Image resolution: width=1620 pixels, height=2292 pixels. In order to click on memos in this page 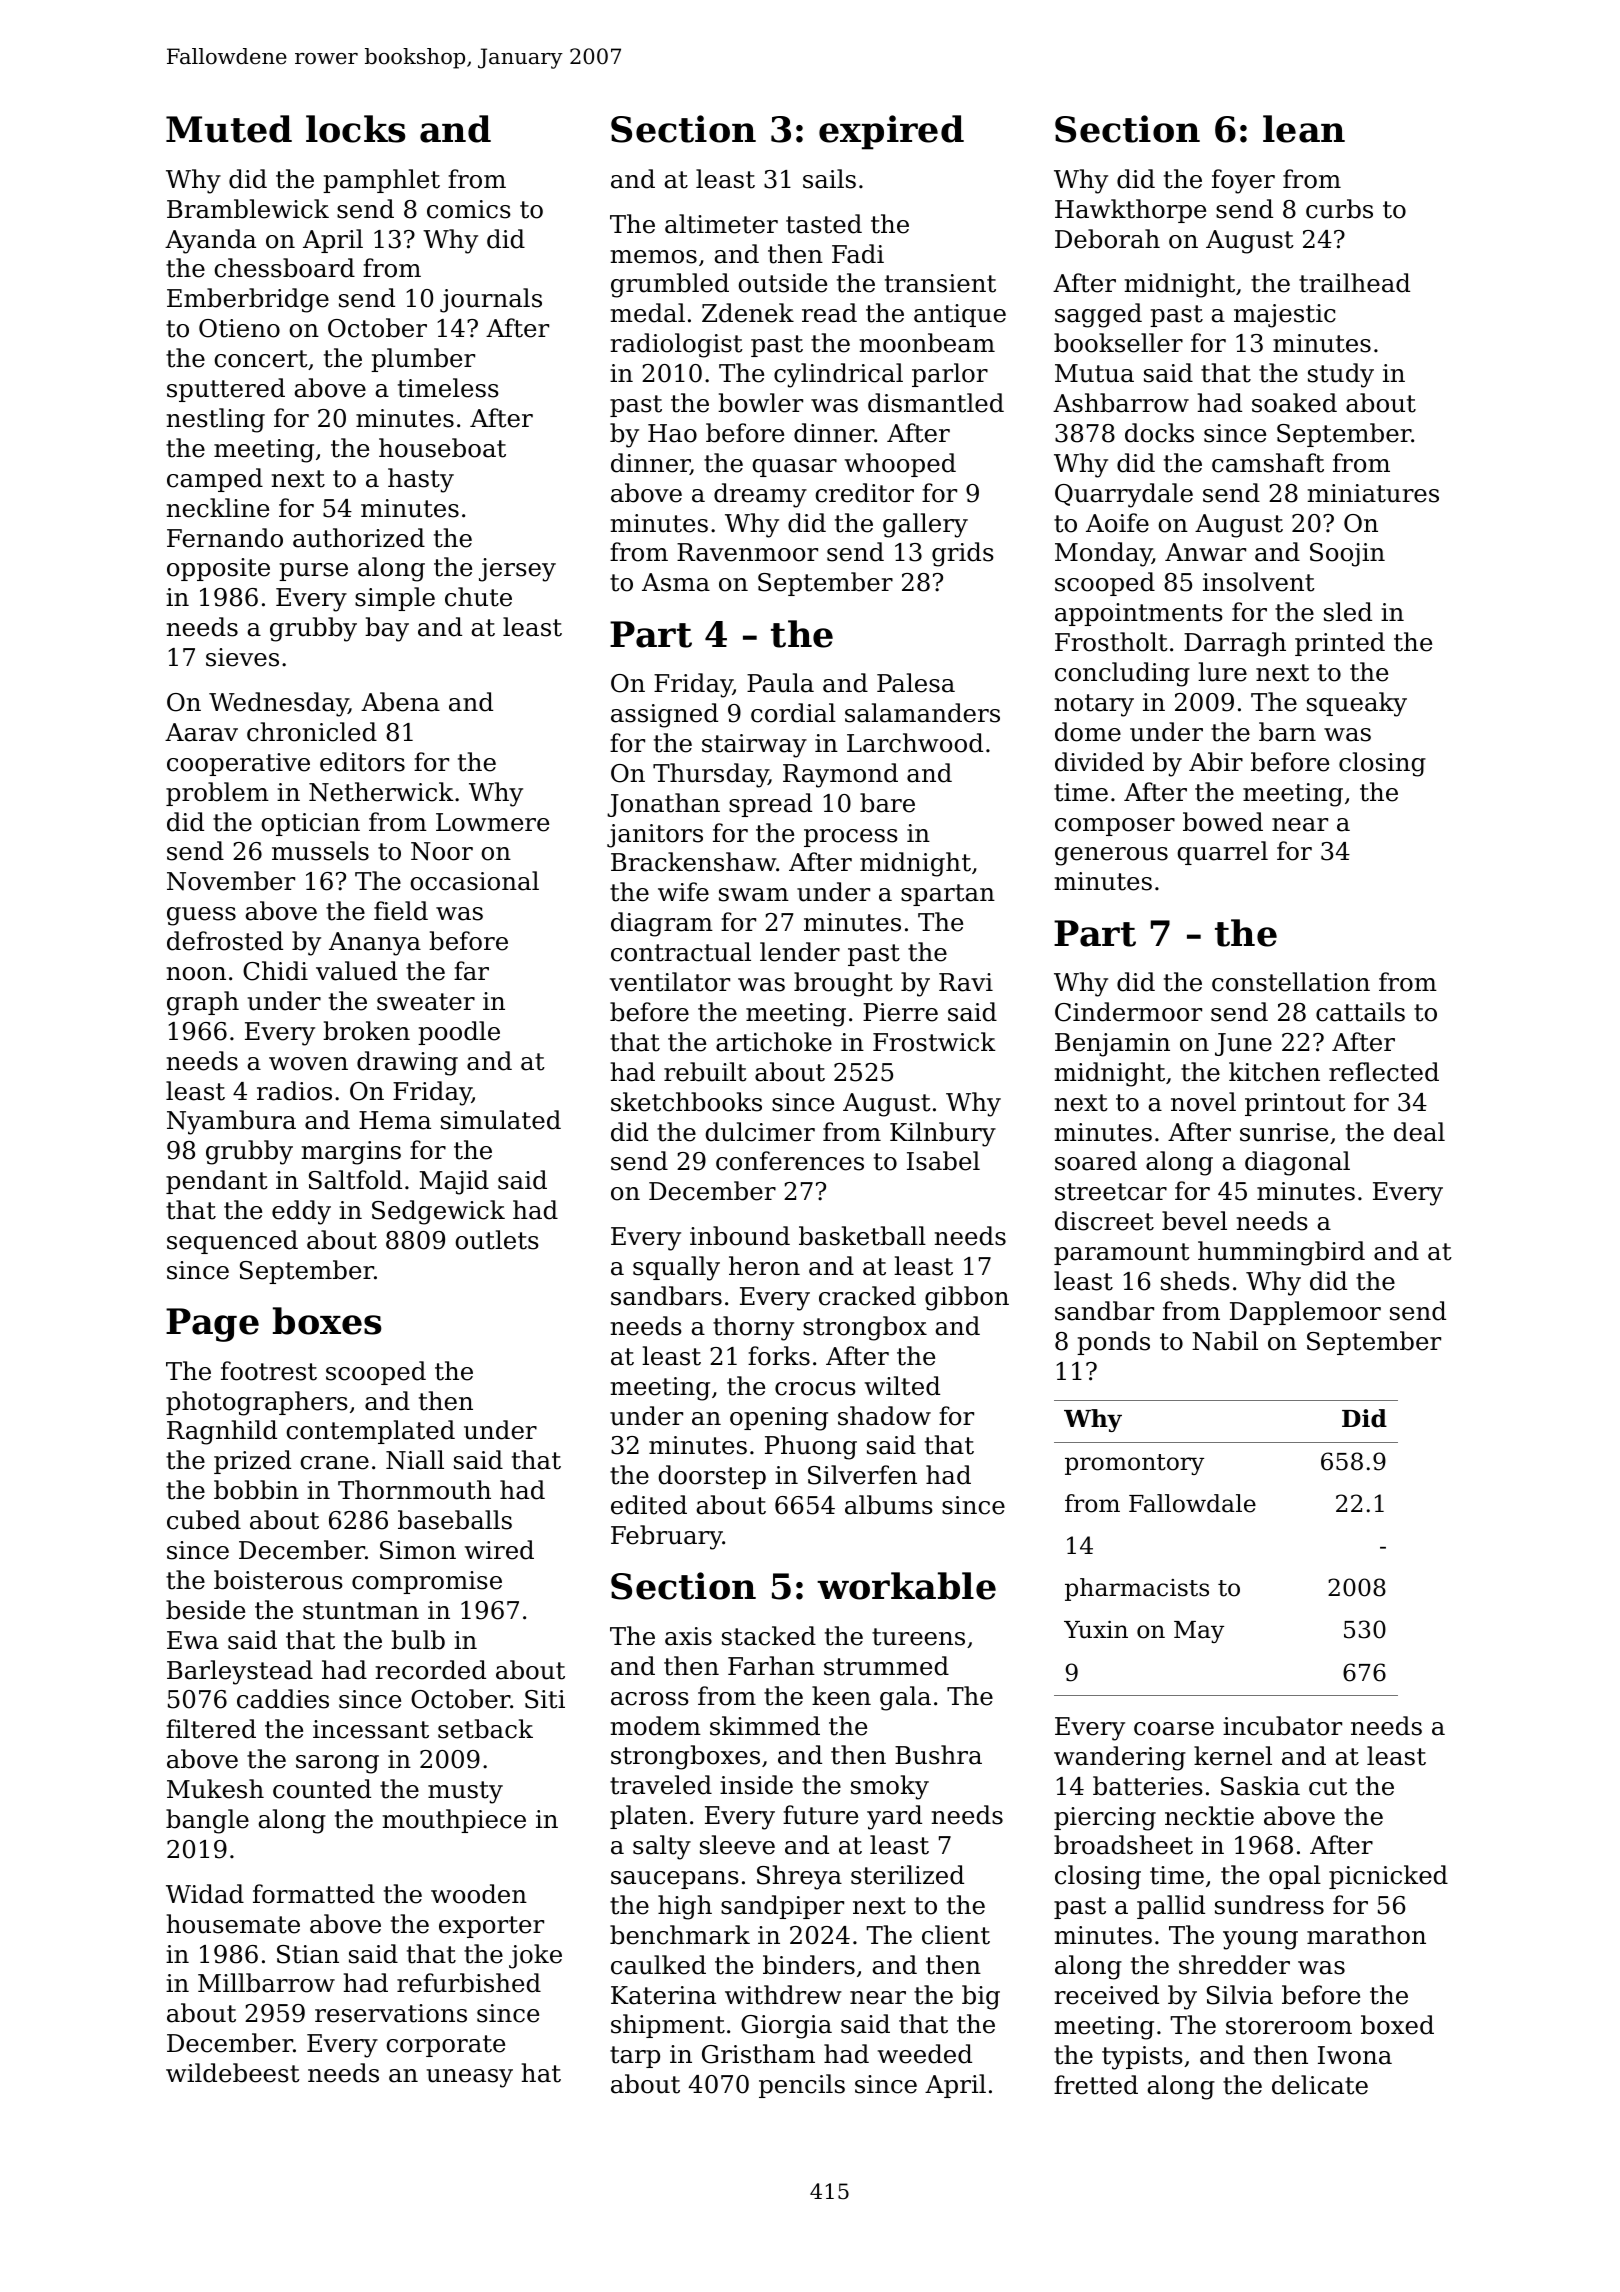, I will do `click(653, 257)`.
